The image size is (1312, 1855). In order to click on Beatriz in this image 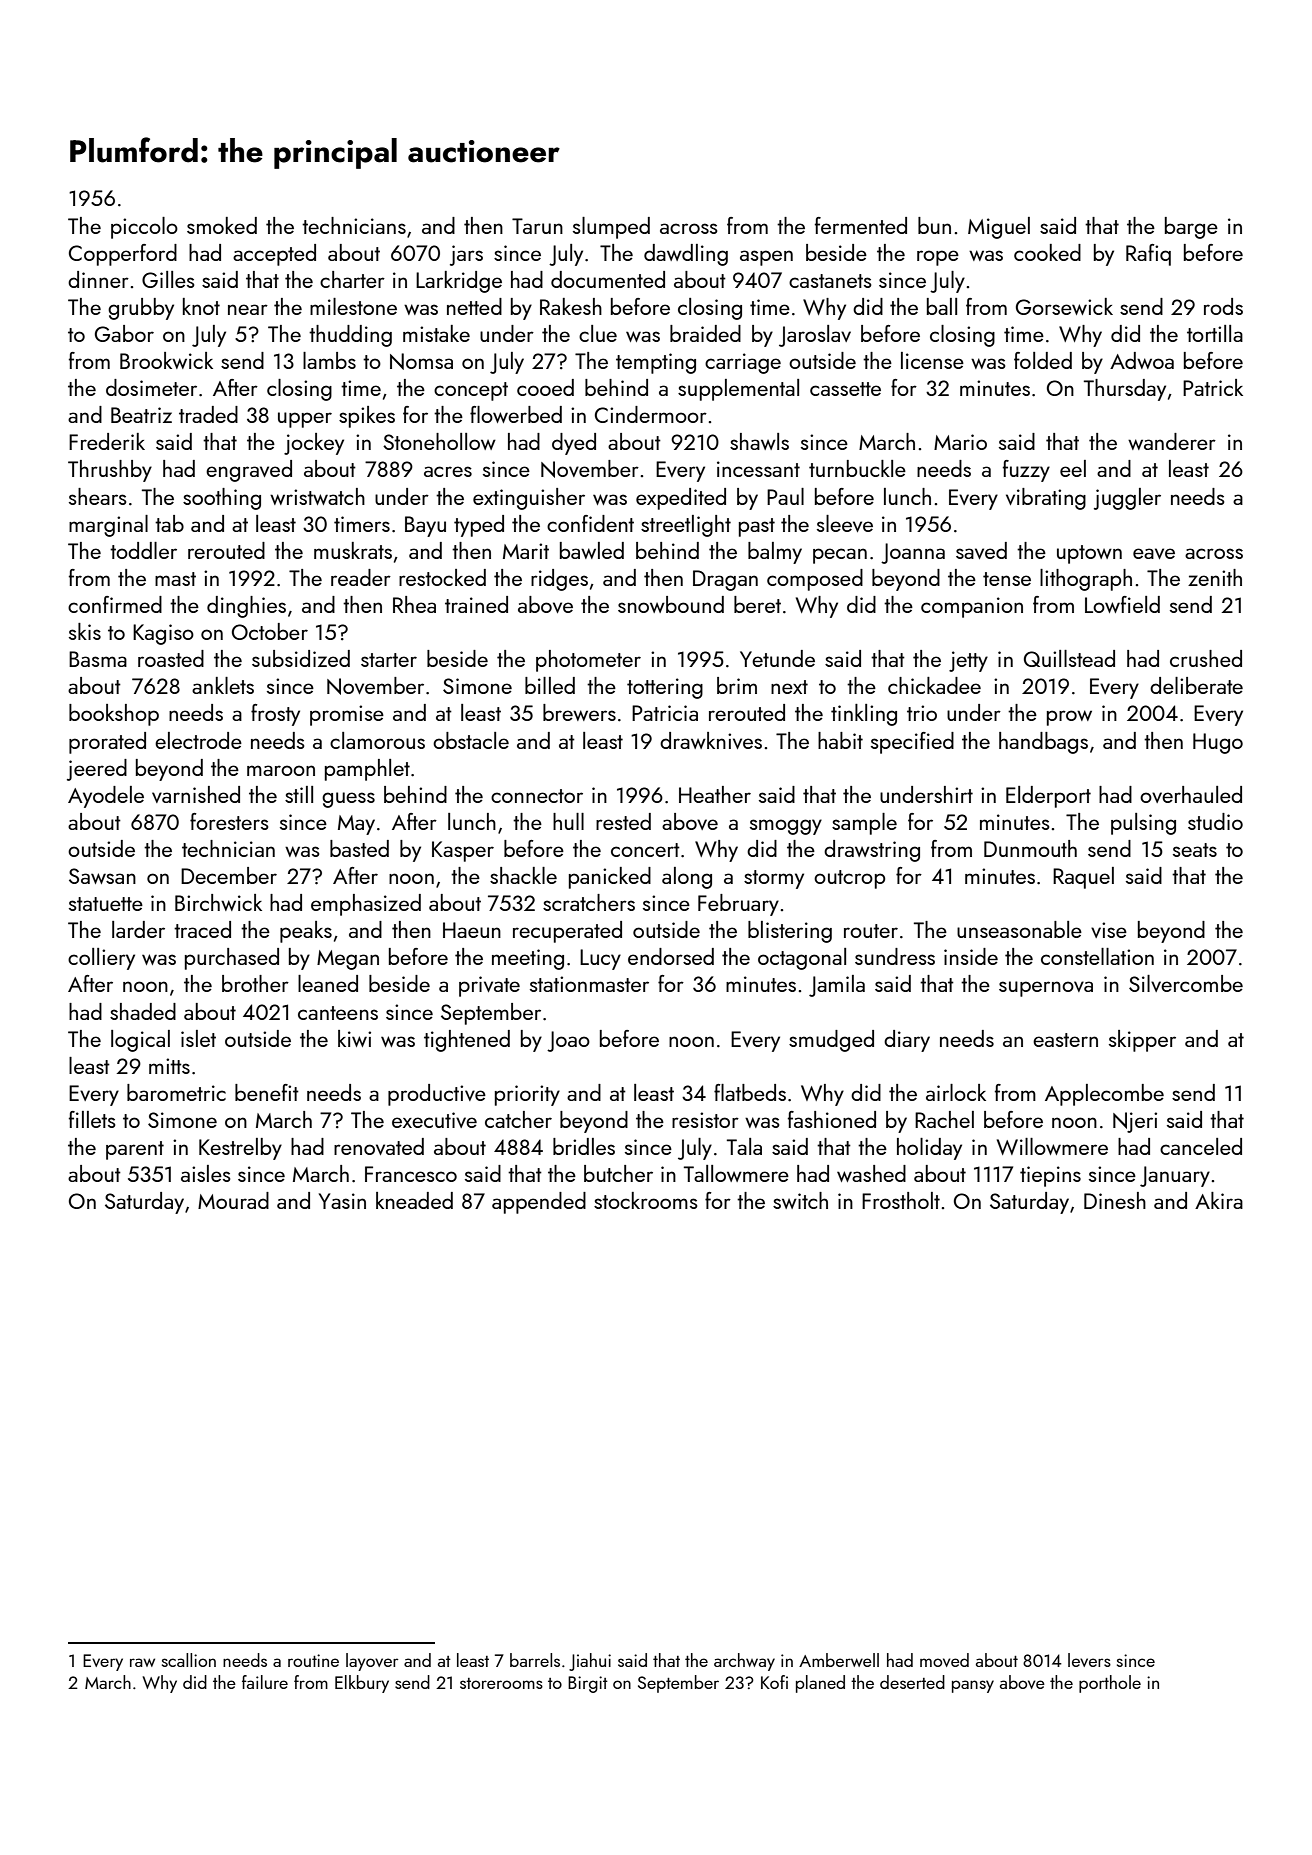, I will do `click(141, 415)`.
